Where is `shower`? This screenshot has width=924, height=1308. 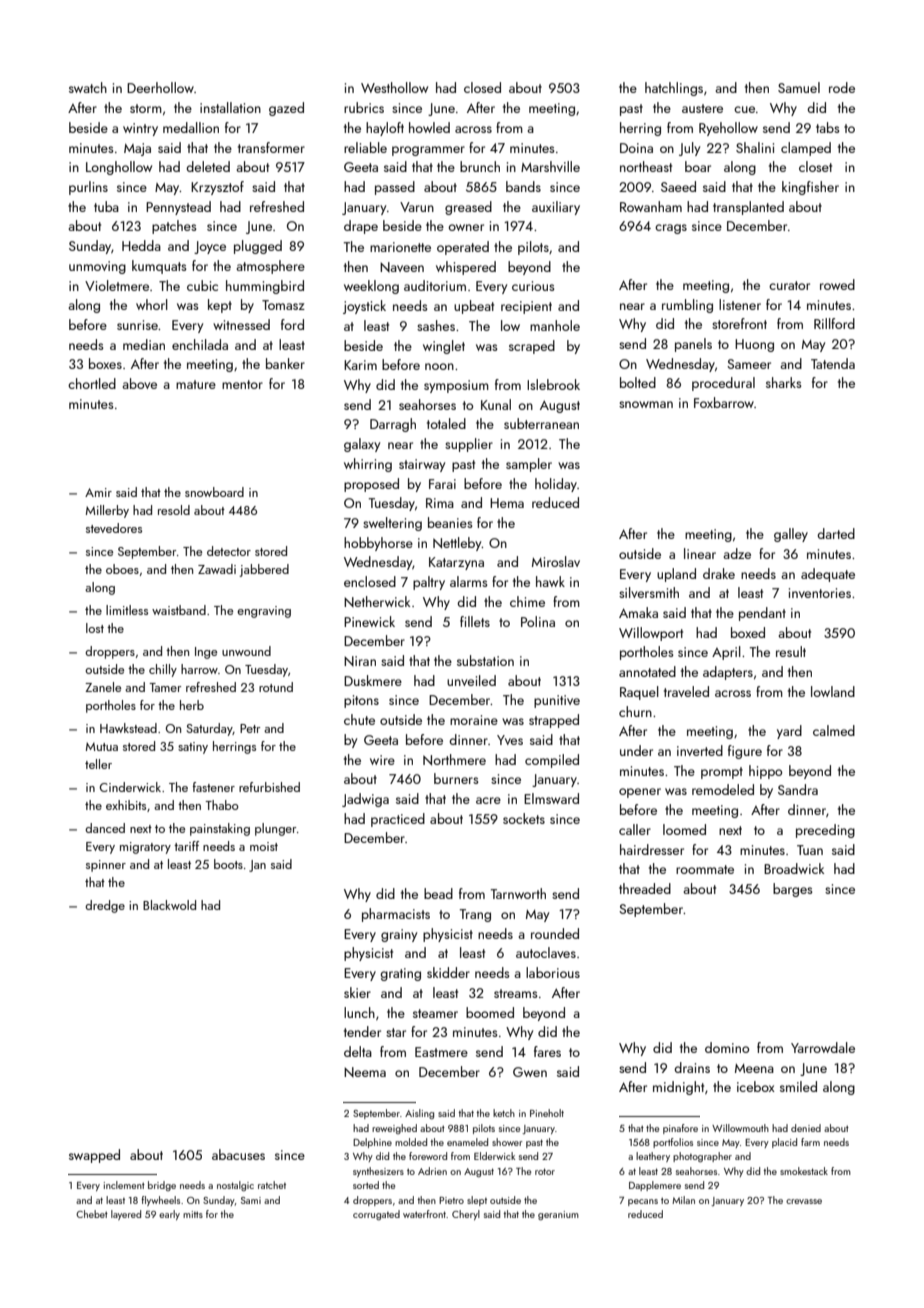
shower is located at coordinates (507, 1142).
